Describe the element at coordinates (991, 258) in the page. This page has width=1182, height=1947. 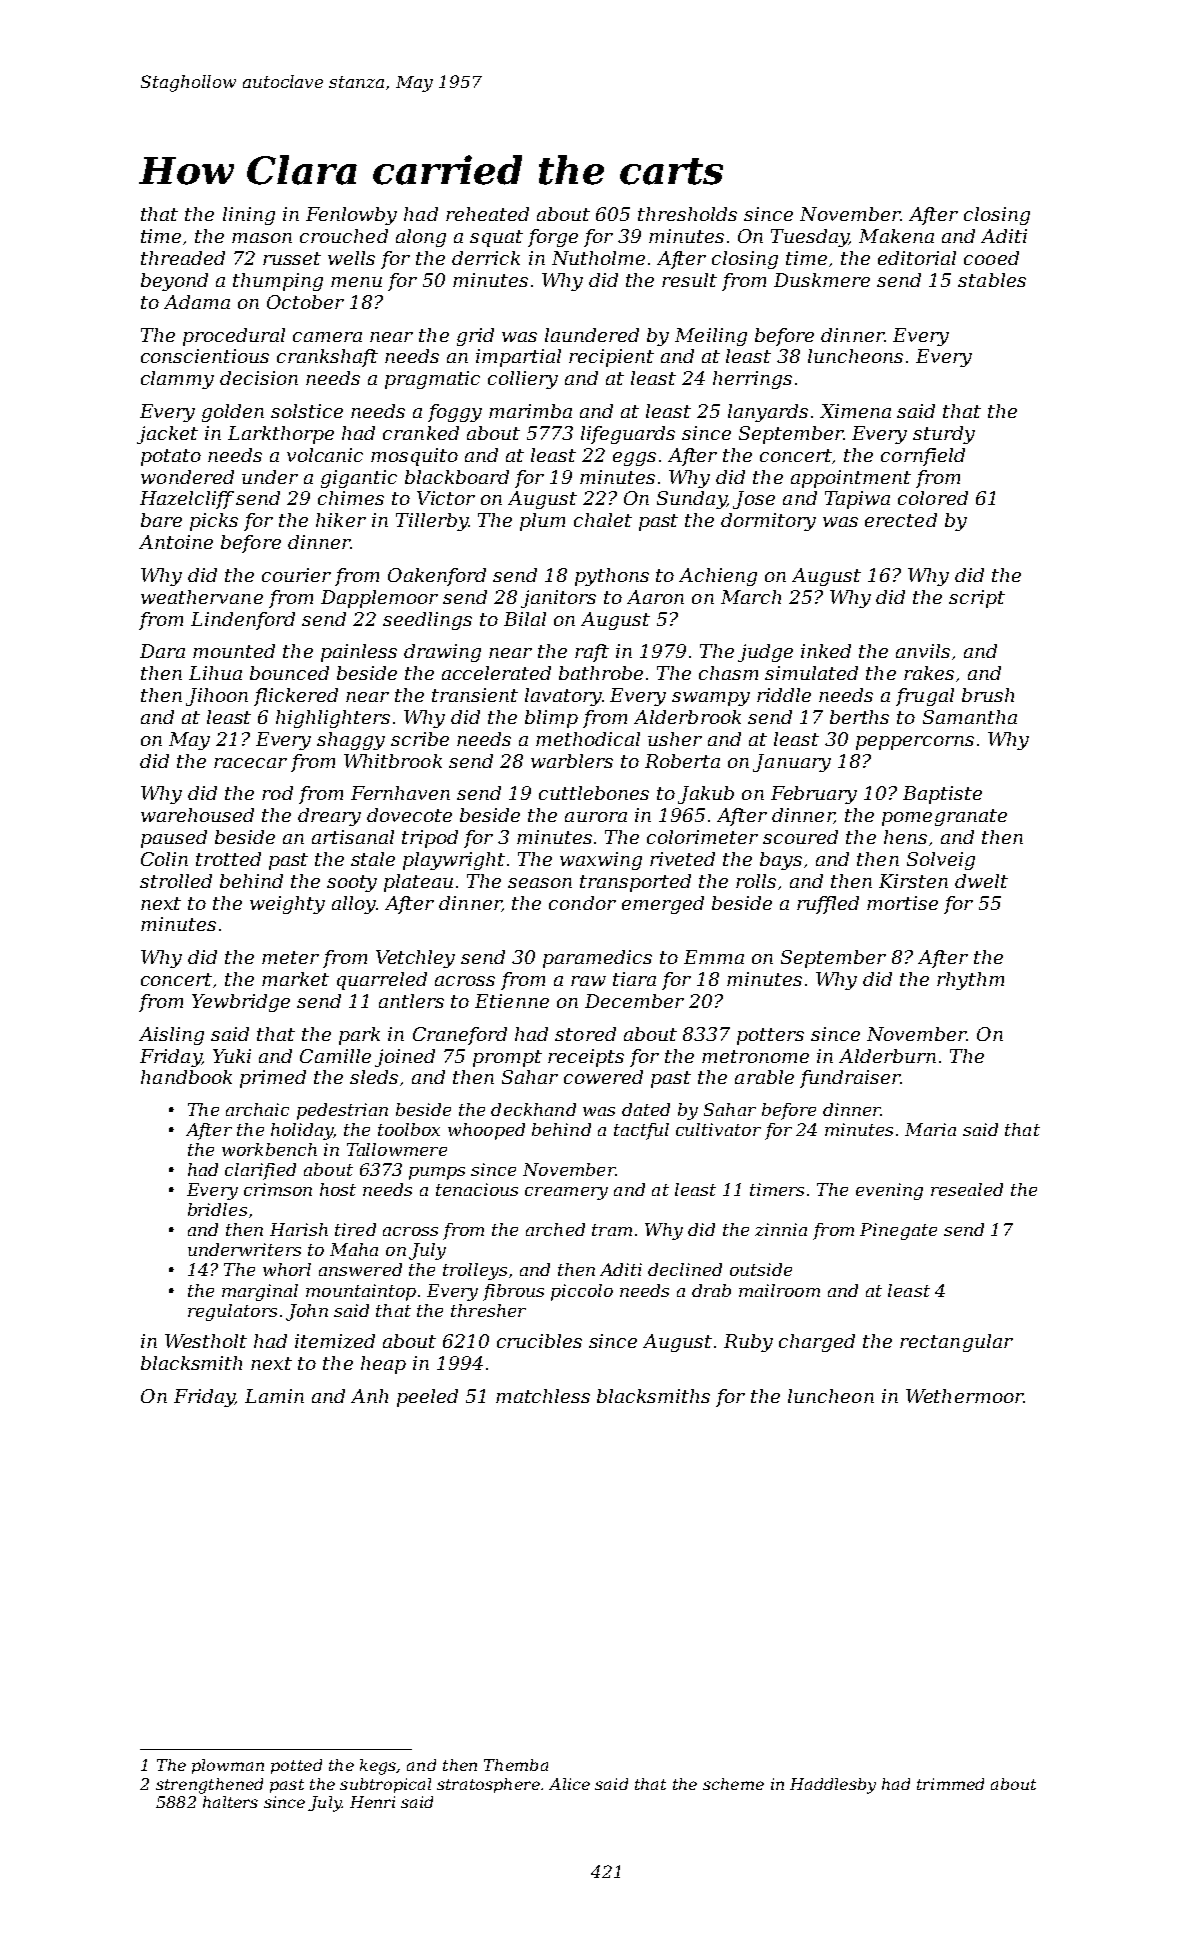
I see `cooed` at that location.
